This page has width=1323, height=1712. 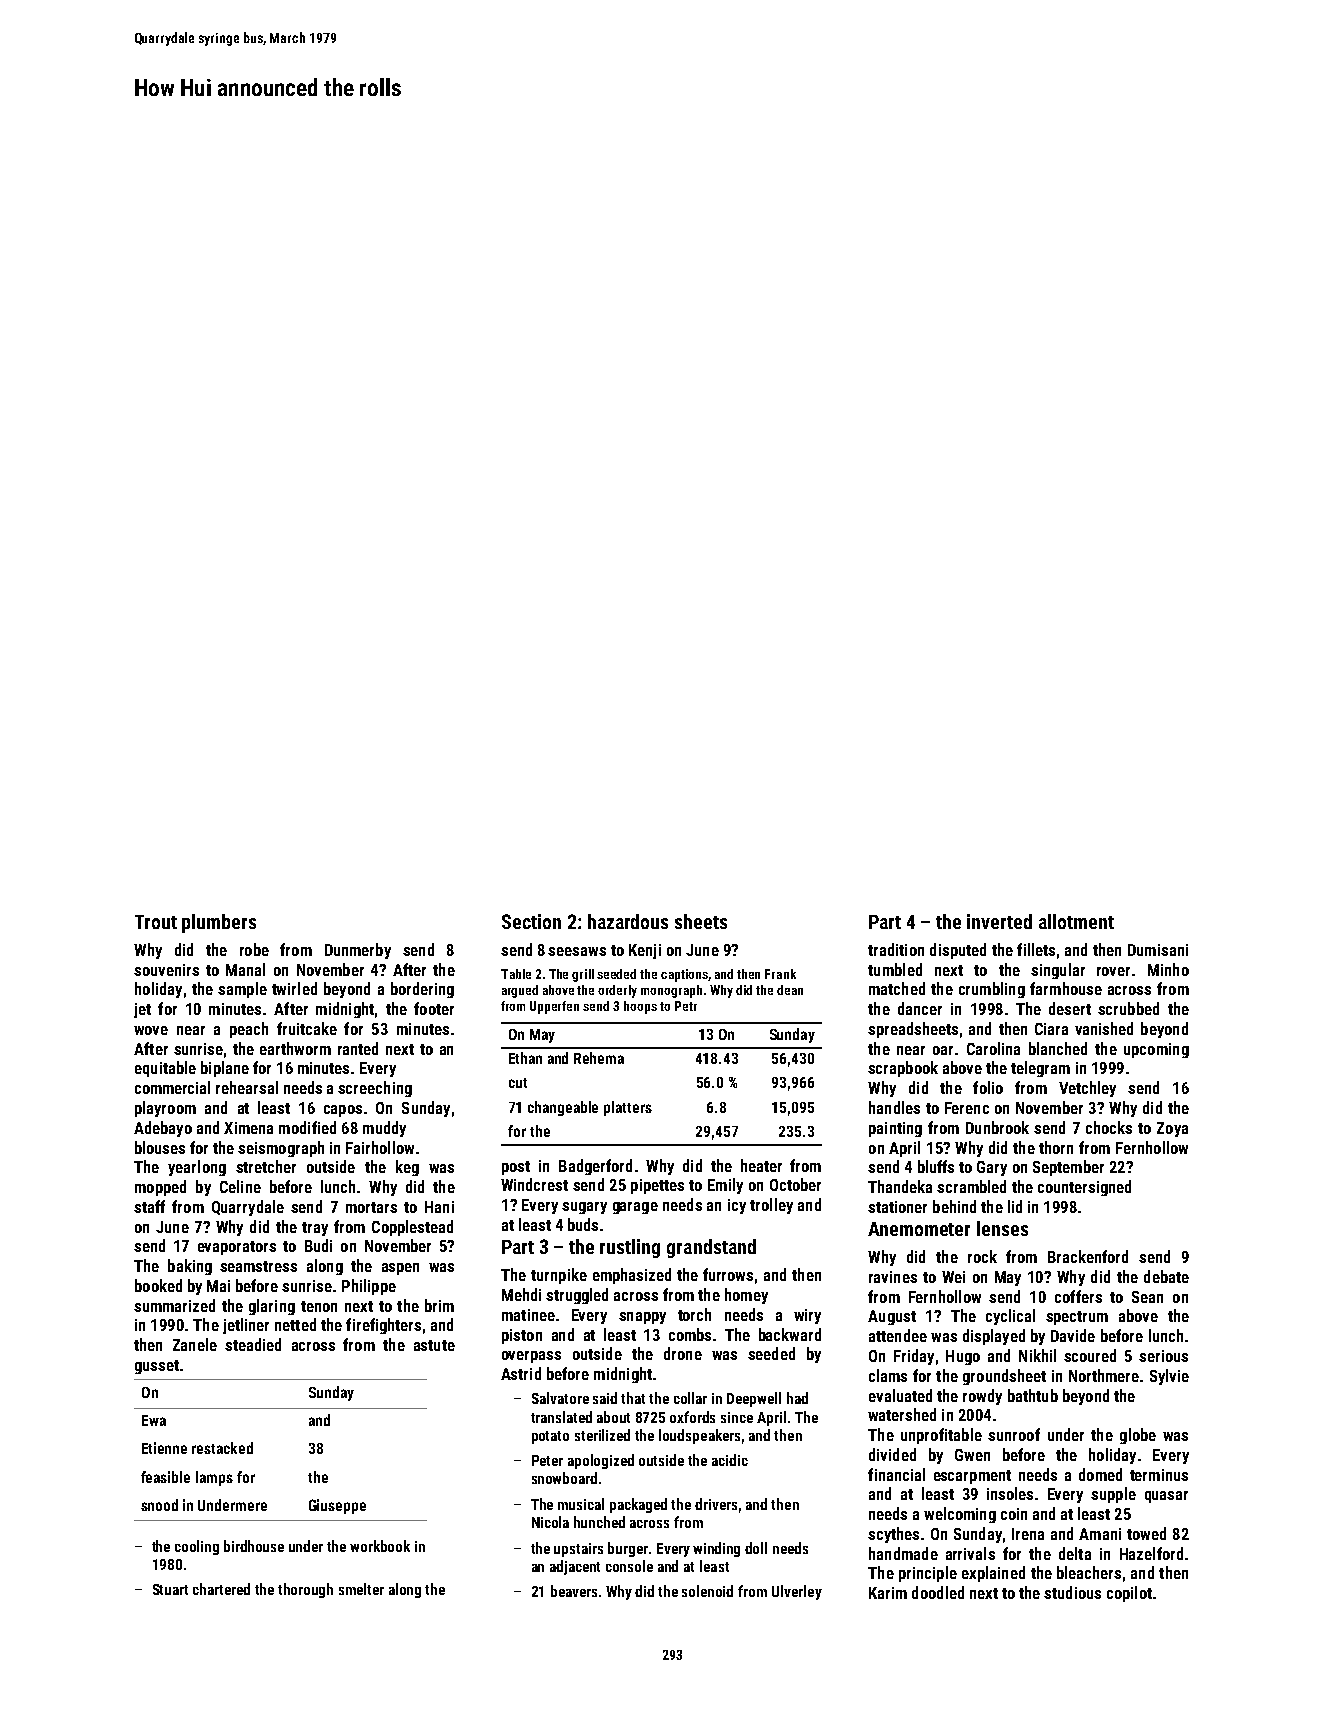 I want to click on Dunmerby, so click(x=358, y=951).
